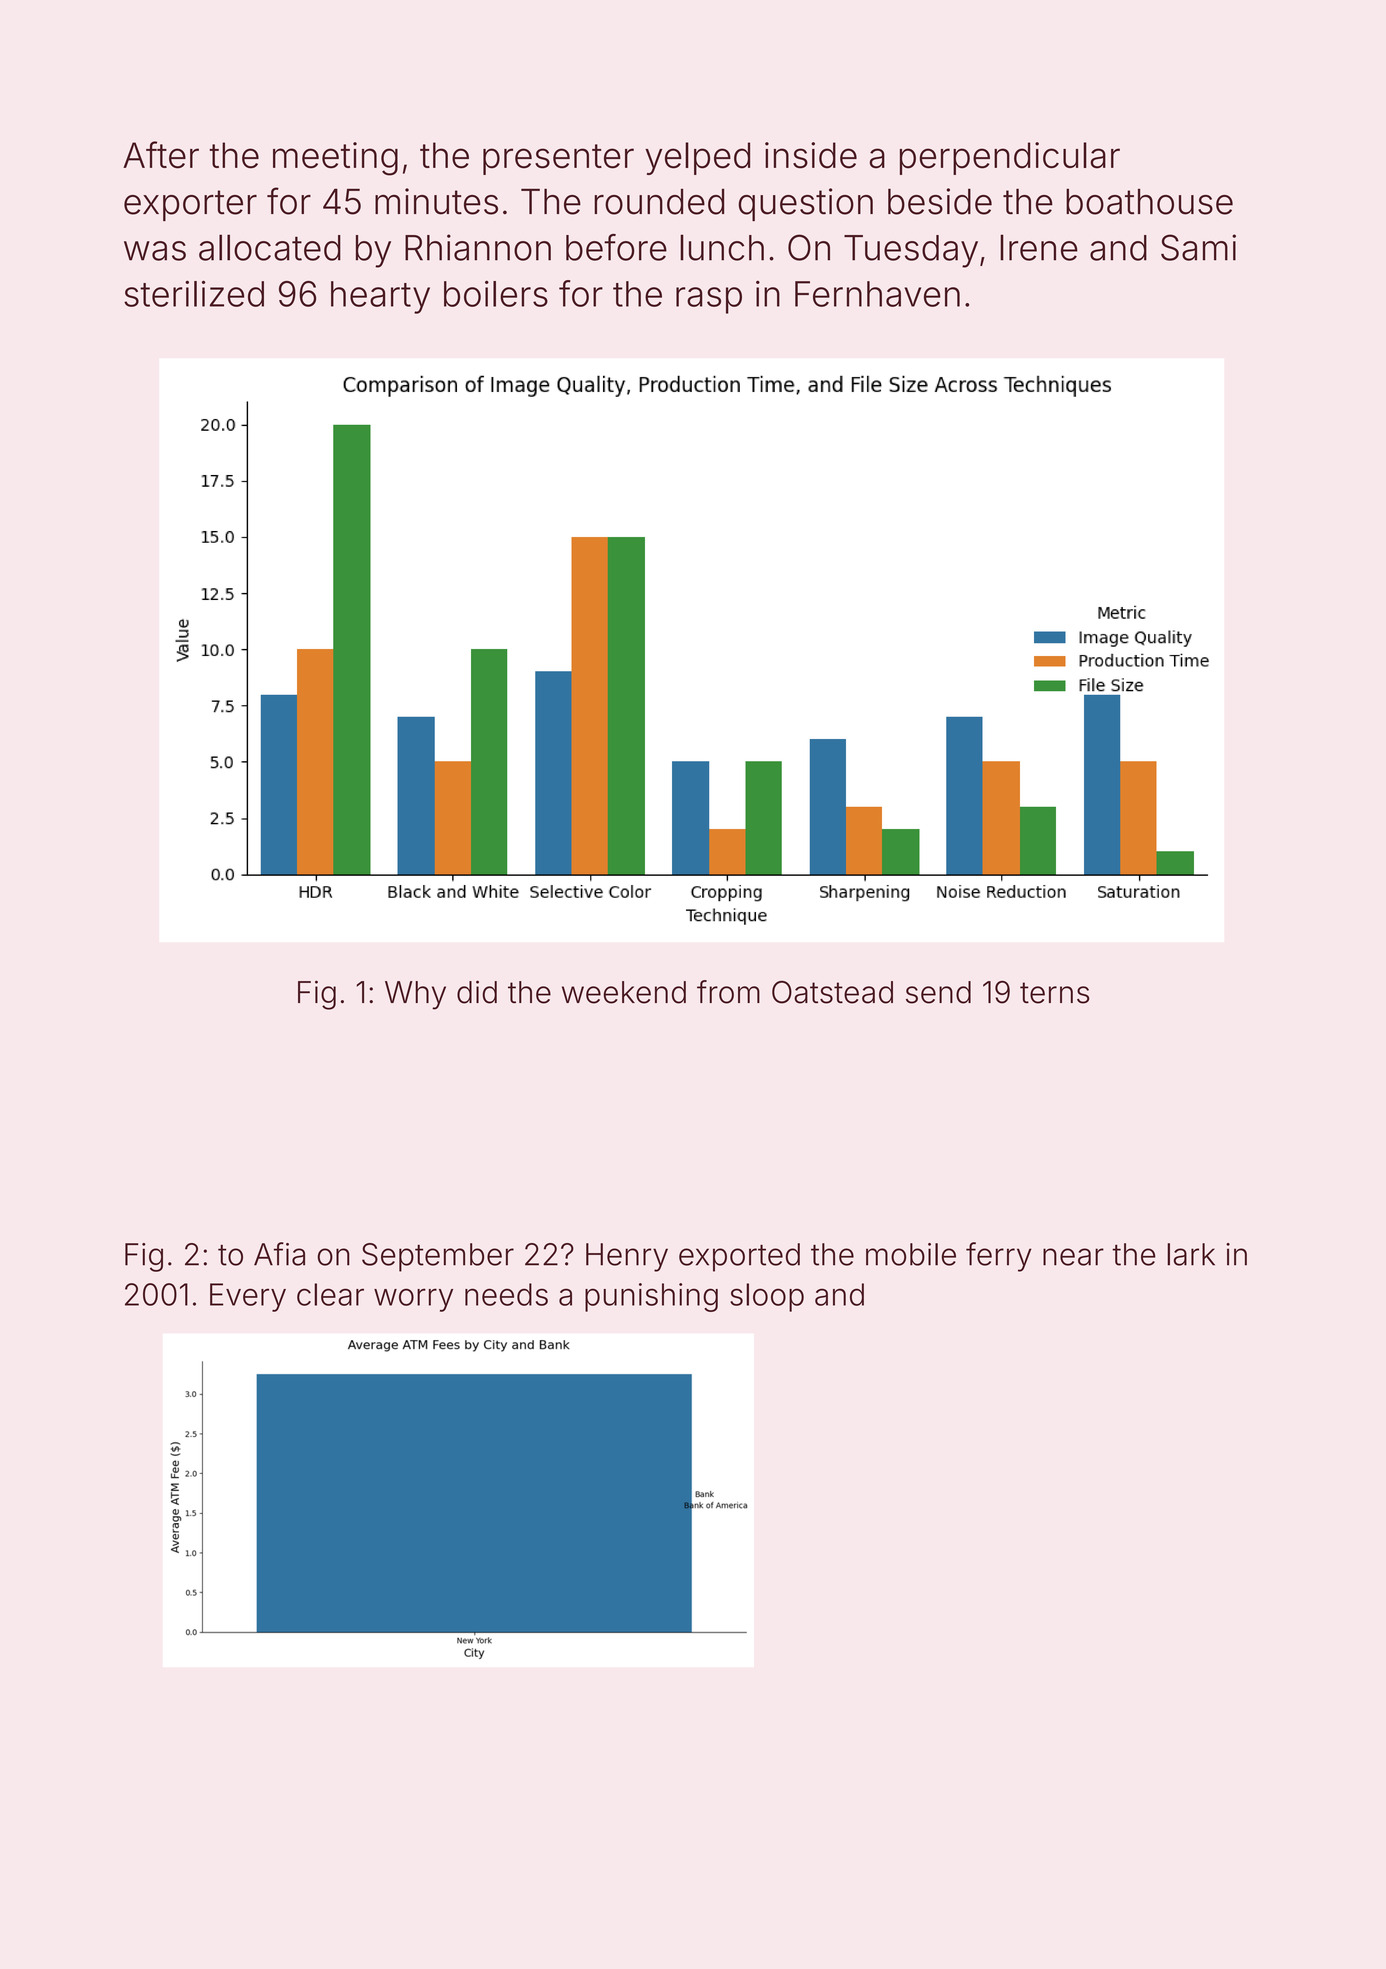  What do you see at coordinates (1149, 202) in the screenshot?
I see `boathouse` at bounding box center [1149, 202].
